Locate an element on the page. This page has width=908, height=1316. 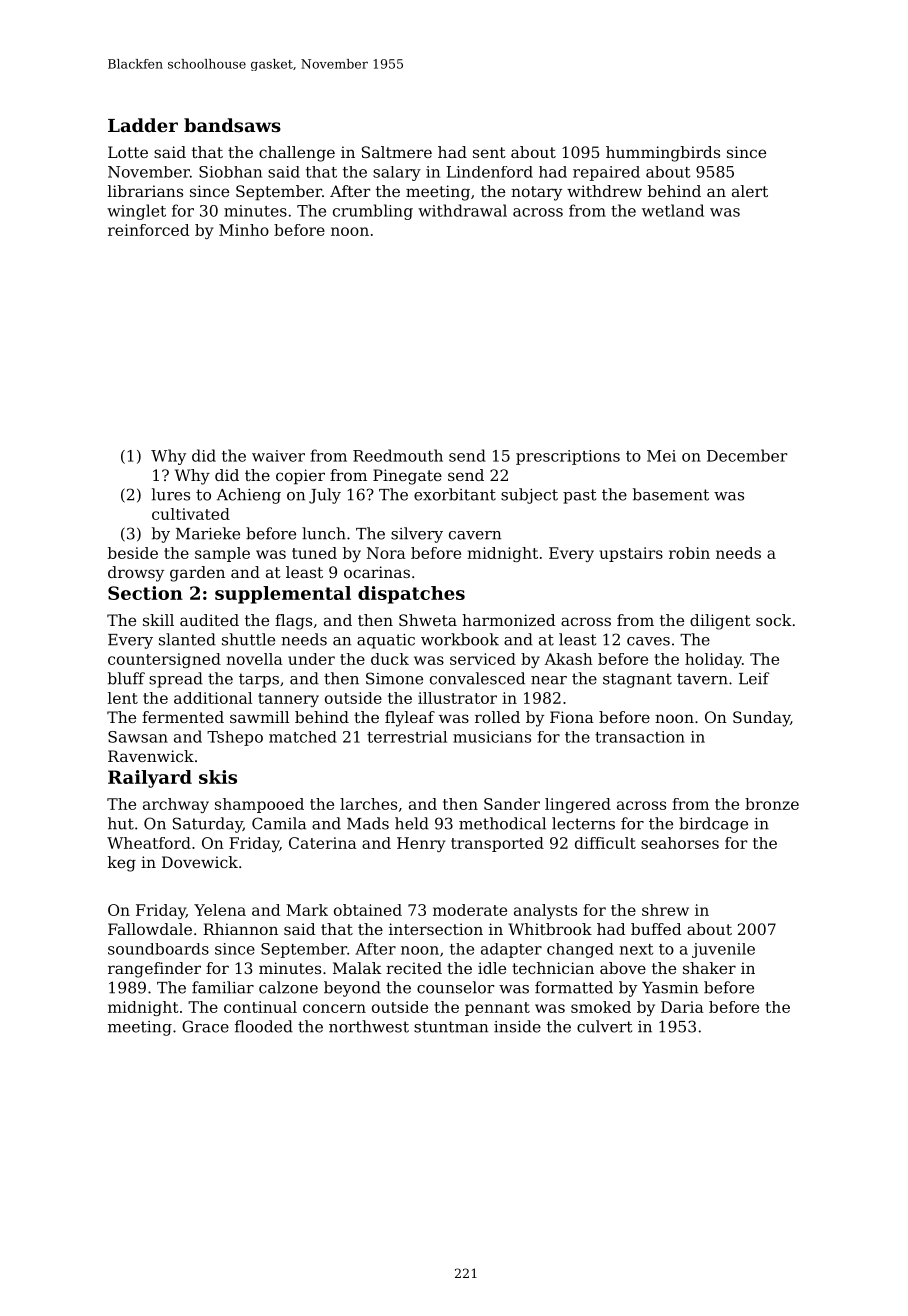
alert is located at coordinates (750, 191).
